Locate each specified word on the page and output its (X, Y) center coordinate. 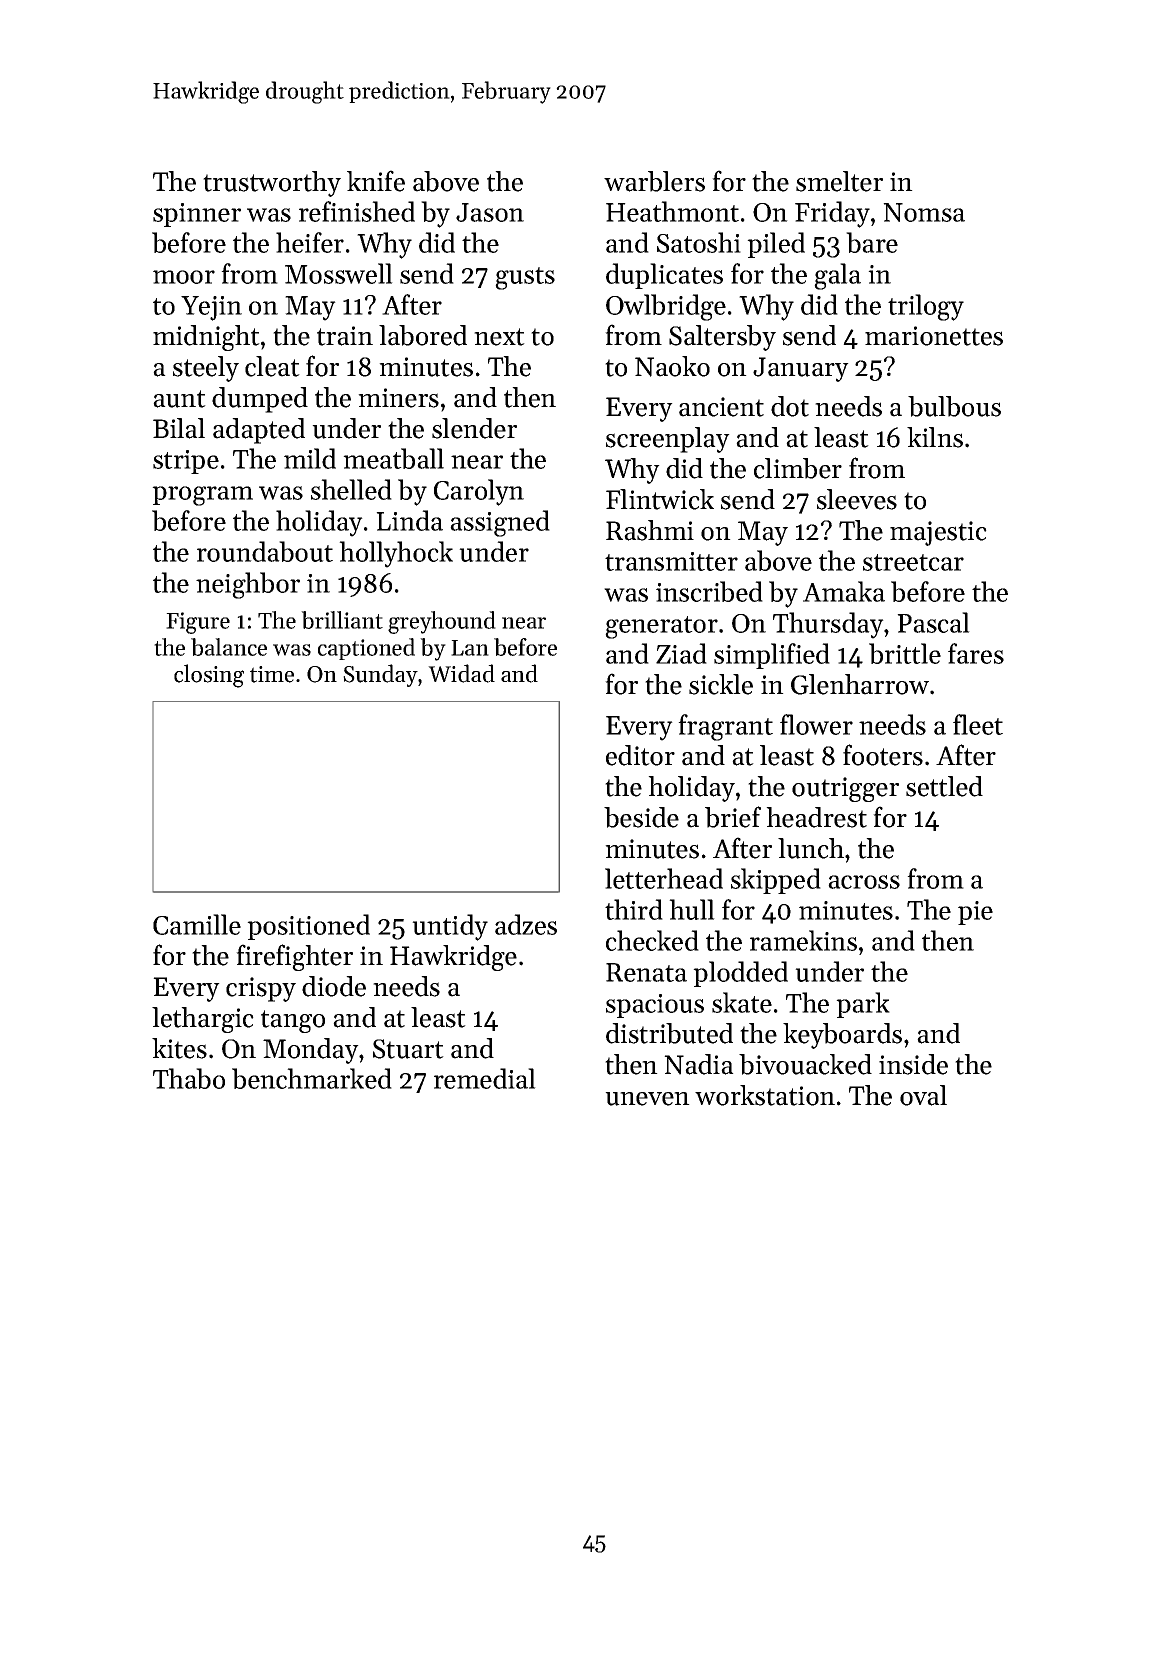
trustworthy (272, 184)
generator (661, 627)
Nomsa (924, 212)
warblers (654, 181)
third (634, 909)
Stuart (408, 1049)
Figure (198, 623)
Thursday (828, 625)
